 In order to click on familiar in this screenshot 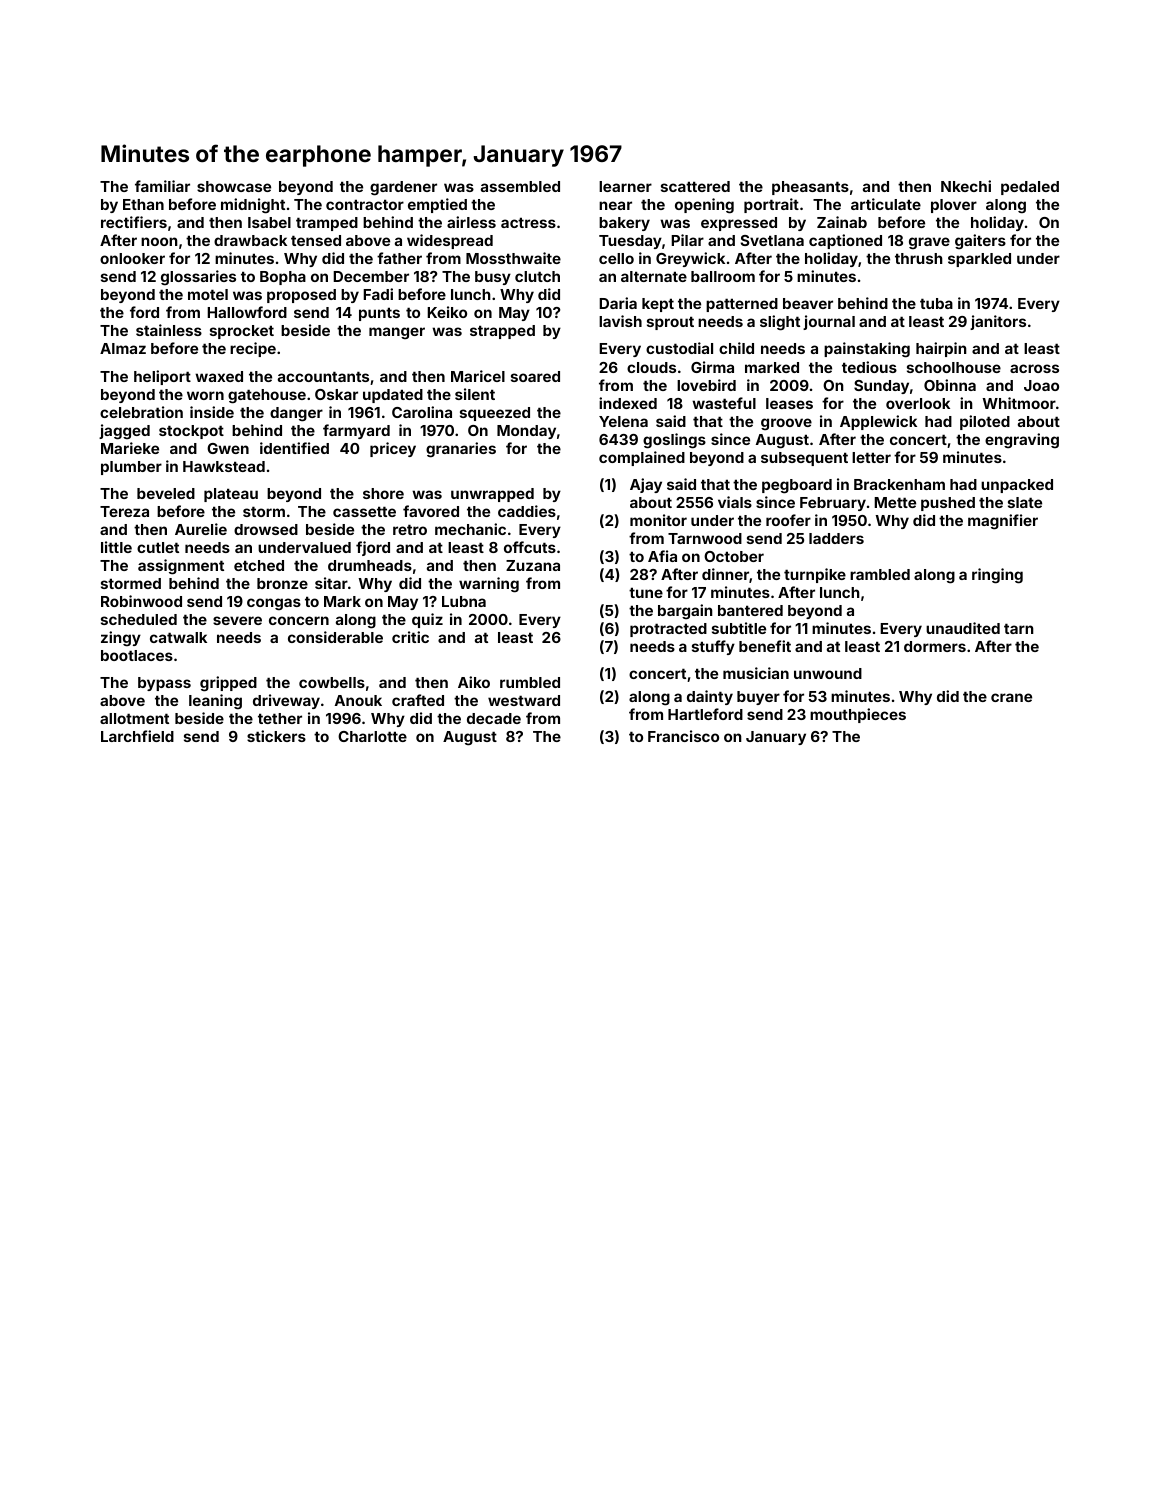, I will do `click(162, 186)`.
